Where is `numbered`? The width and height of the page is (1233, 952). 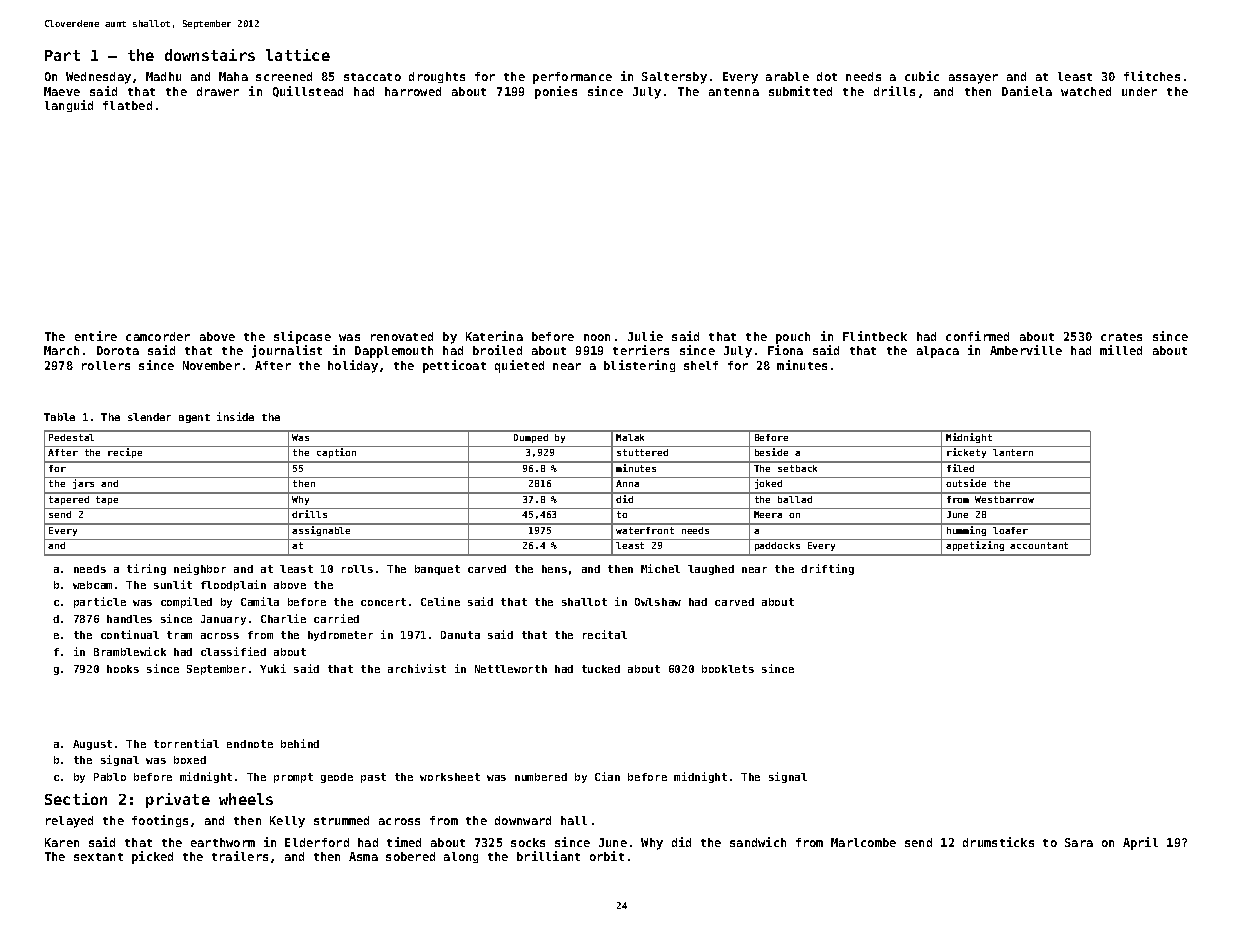
numbered is located at coordinates (541, 777).
